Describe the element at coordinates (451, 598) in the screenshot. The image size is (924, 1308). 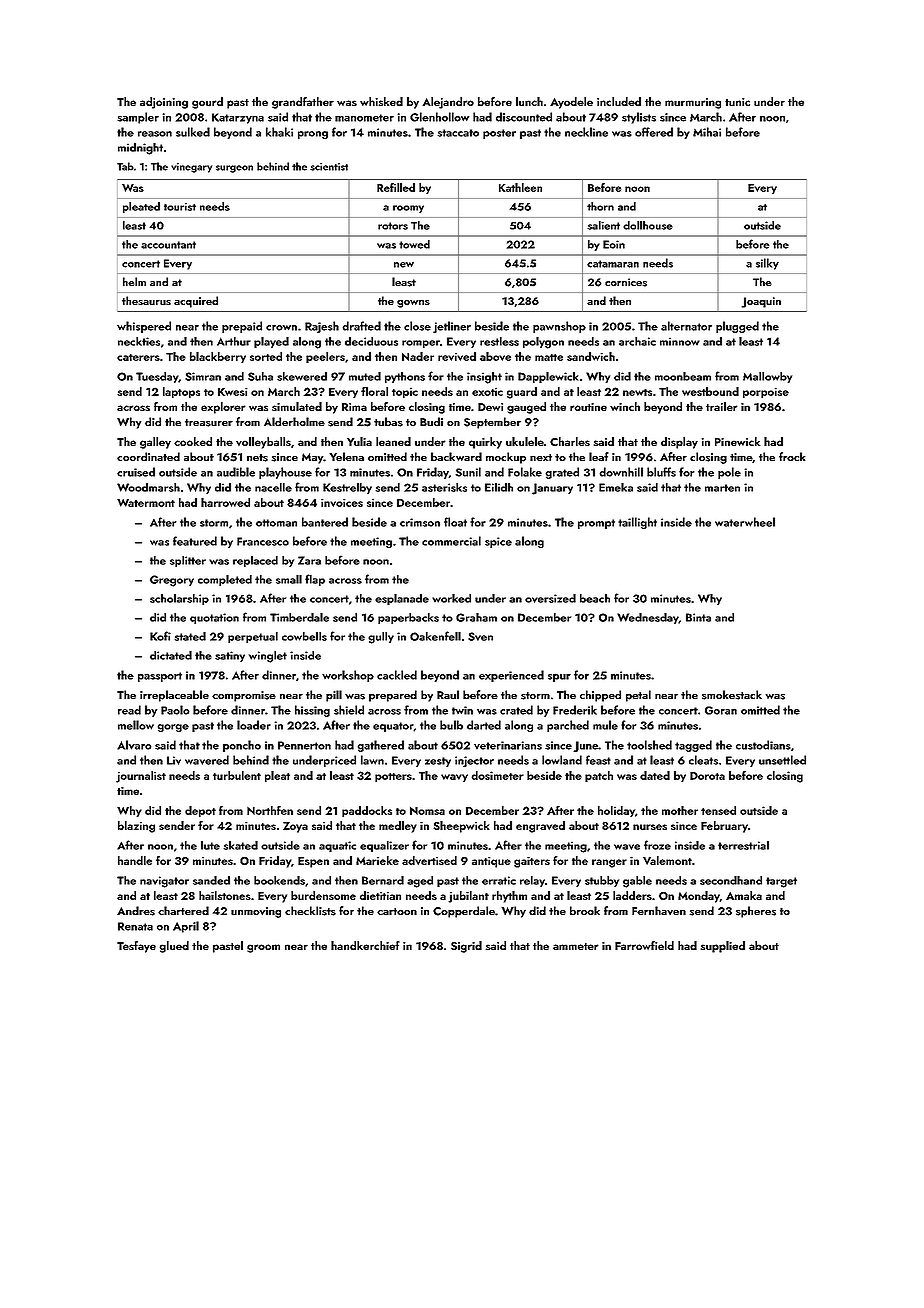
I see `worked` at that location.
